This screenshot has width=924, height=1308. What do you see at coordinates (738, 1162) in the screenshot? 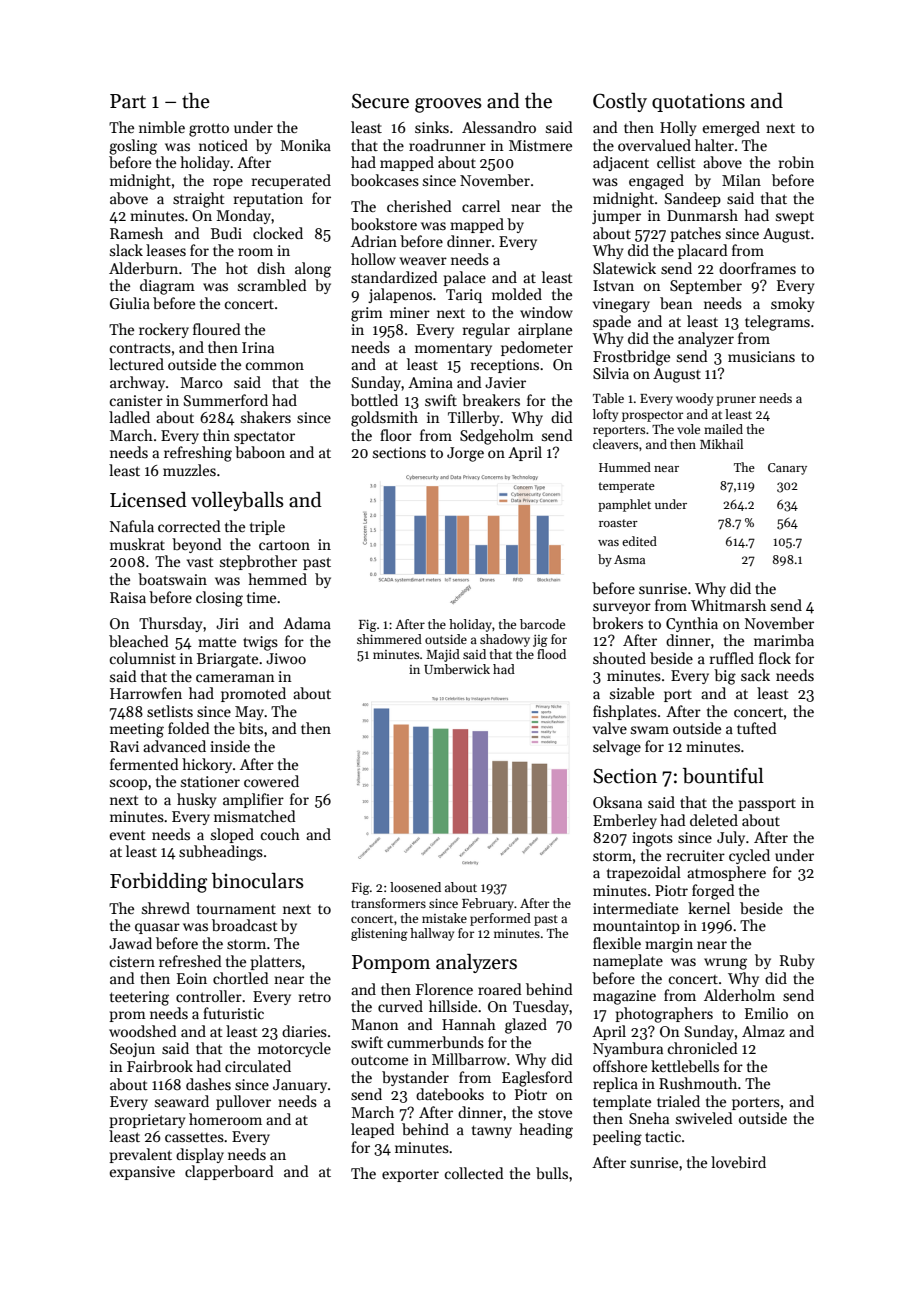
I see `lovebird` at bounding box center [738, 1162].
